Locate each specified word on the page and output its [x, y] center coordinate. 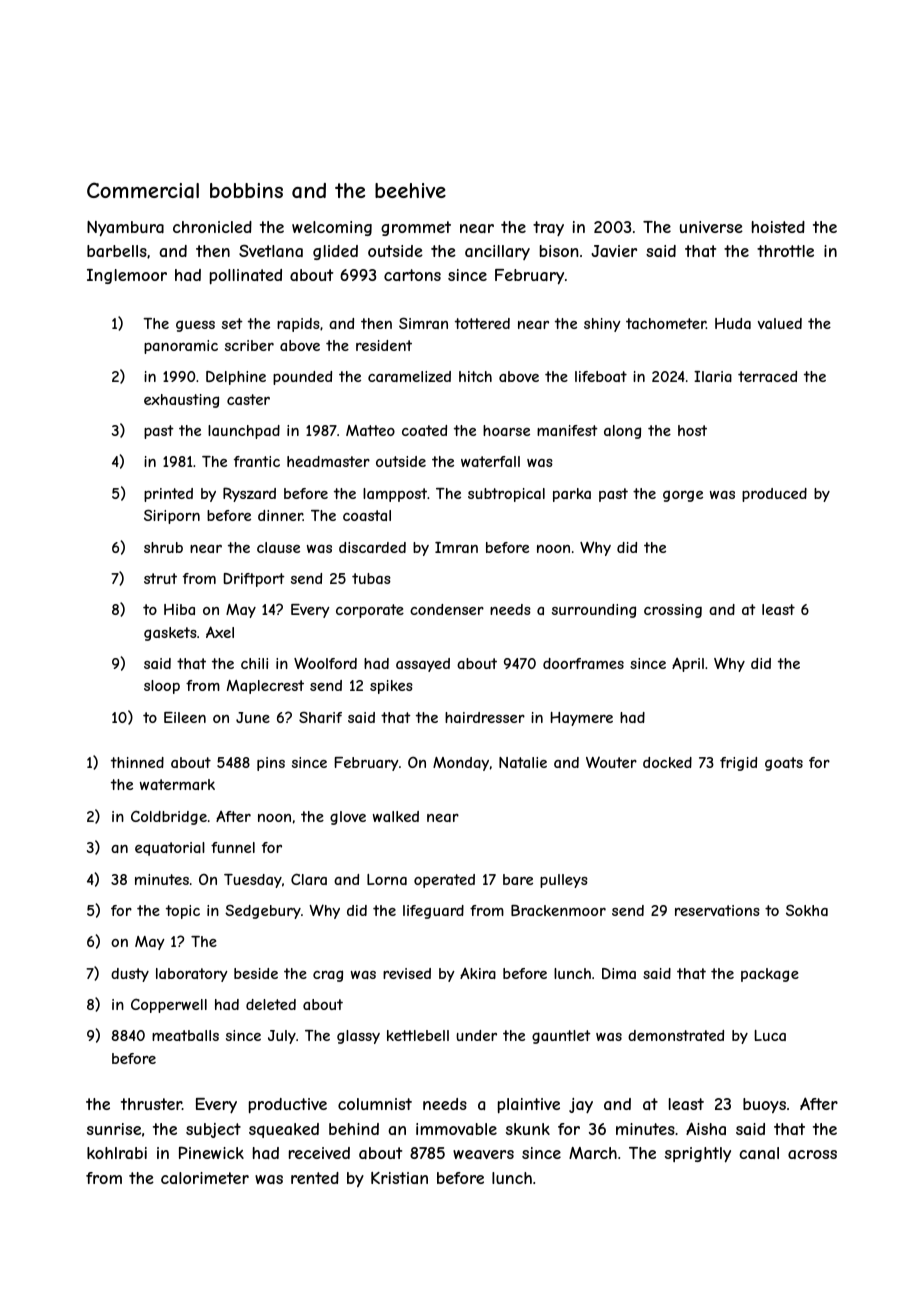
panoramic [181, 347]
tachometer [666, 323]
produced [774, 495]
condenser [447, 609]
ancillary [497, 252]
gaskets [170, 634]
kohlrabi [117, 1153]
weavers [483, 1154]
